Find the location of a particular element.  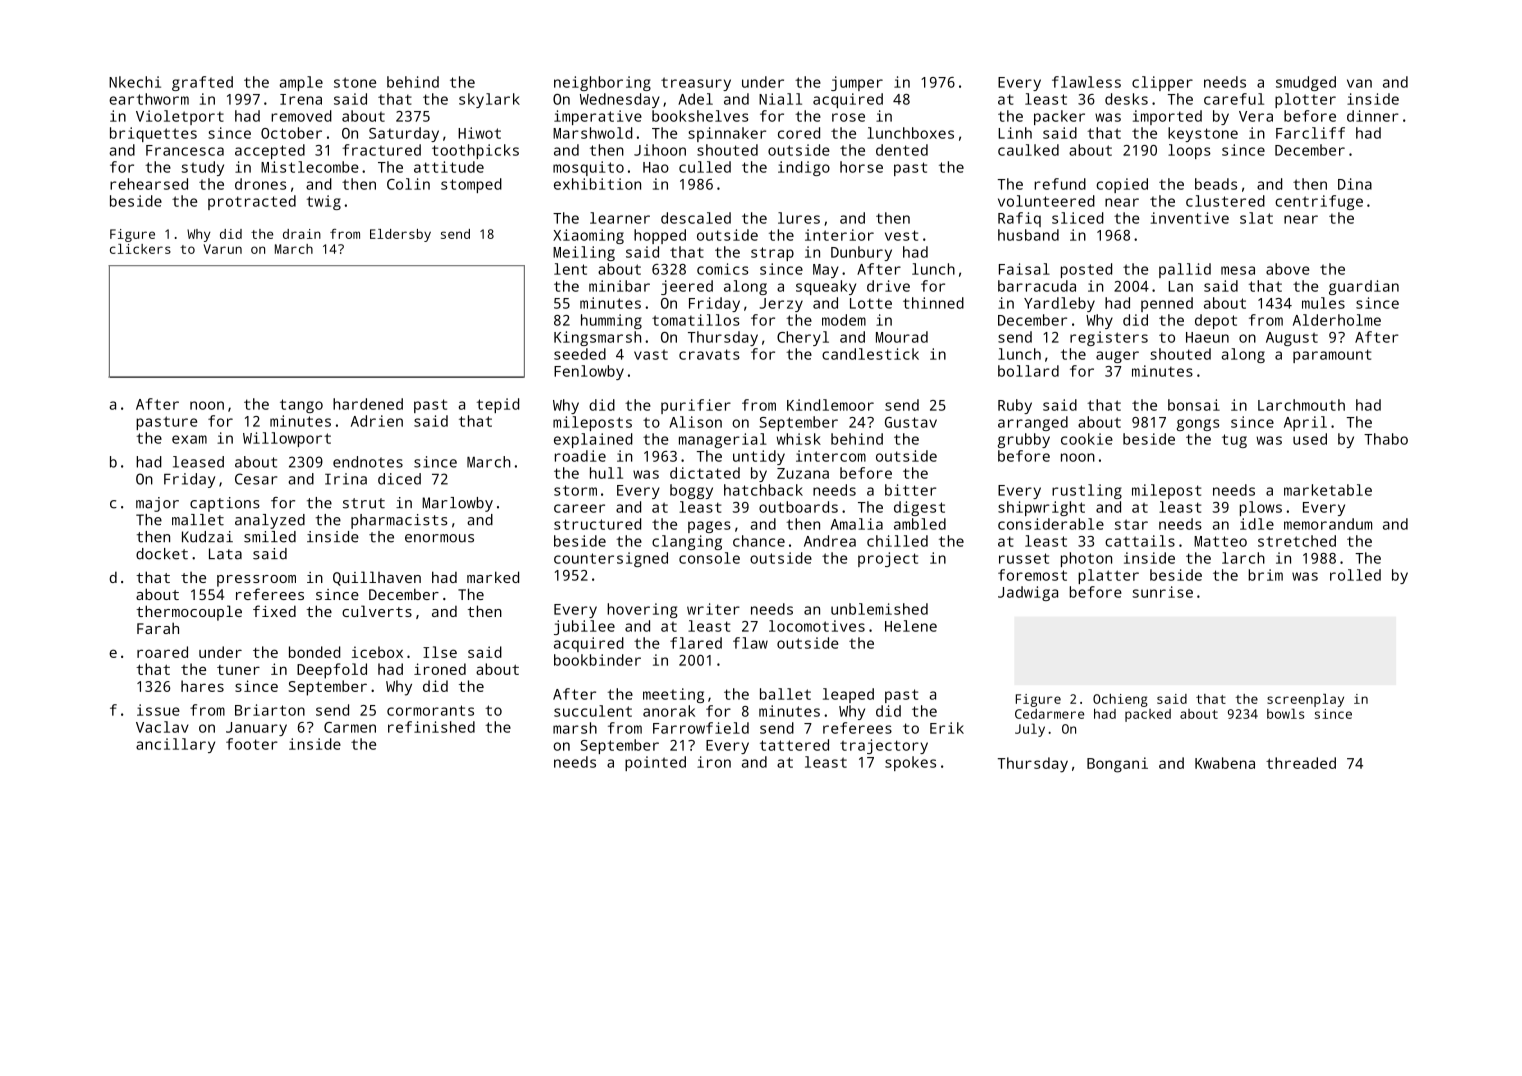

Lata is located at coordinates (225, 554).
